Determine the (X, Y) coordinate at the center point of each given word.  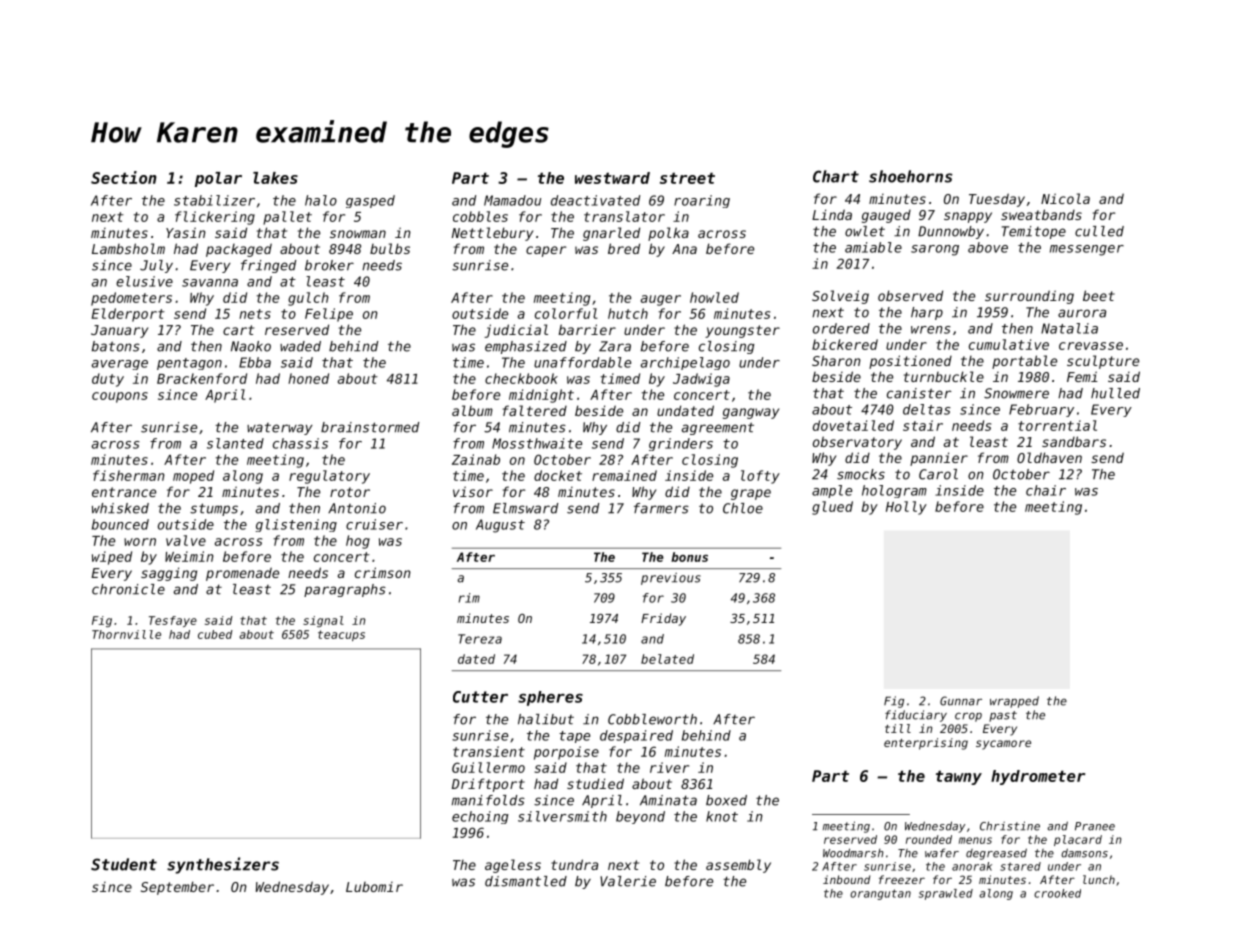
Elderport (128, 315)
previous (671, 579)
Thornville (126, 634)
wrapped (1014, 702)
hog (358, 542)
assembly (738, 866)
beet (1099, 295)
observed (910, 295)
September (177, 888)
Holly (906, 508)
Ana (684, 249)
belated (667, 659)
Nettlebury (492, 234)
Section (124, 177)
